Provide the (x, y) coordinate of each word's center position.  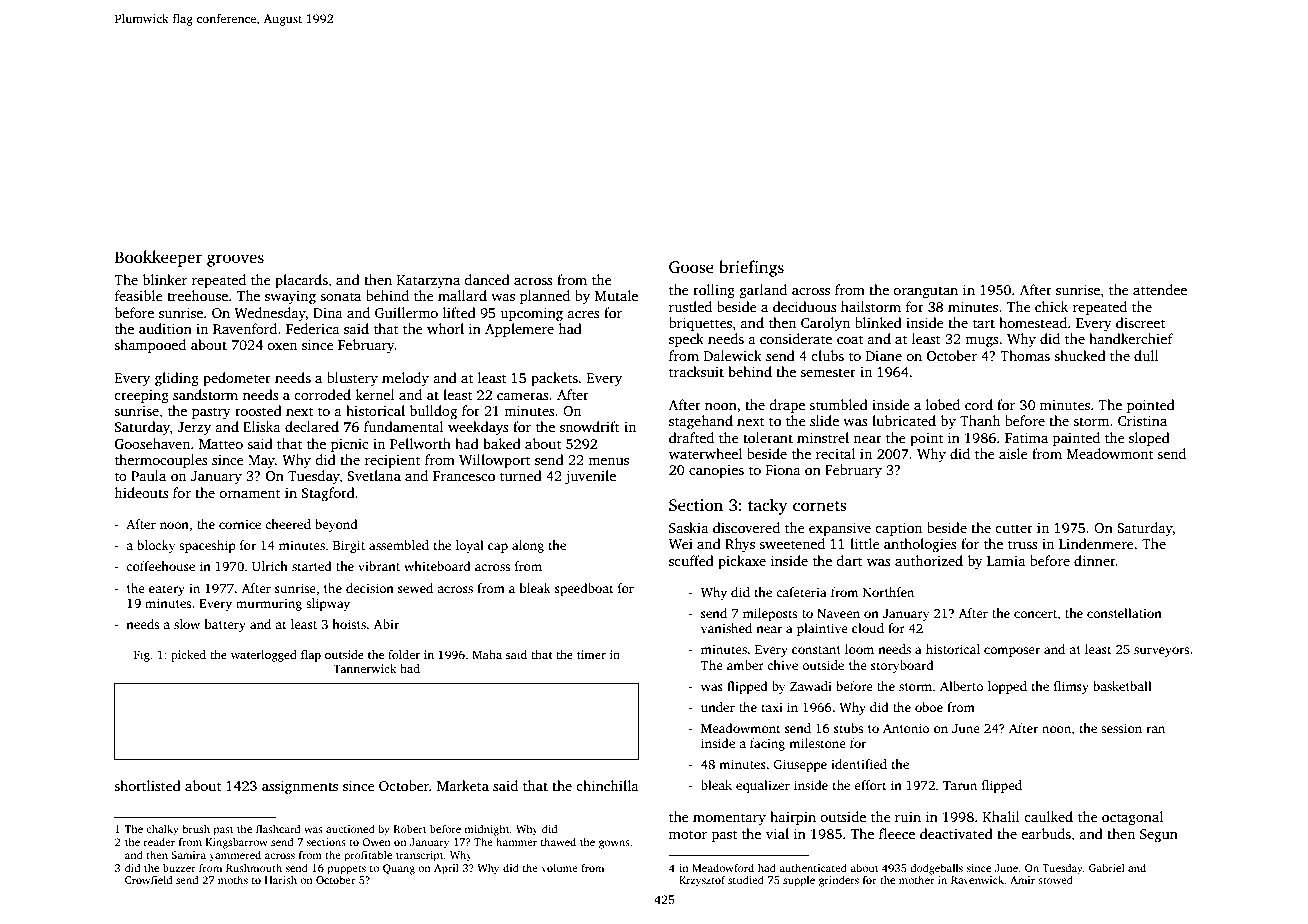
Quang (399, 869)
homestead (1033, 322)
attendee (1160, 289)
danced (487, 279)
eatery (167, 590)
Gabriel (1107, 868)
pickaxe (742, 562)
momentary (729, 819)
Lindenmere (1096, 543)
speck (686, 340)
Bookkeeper (158, 258)
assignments (300, 787)
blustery (352, 379)
